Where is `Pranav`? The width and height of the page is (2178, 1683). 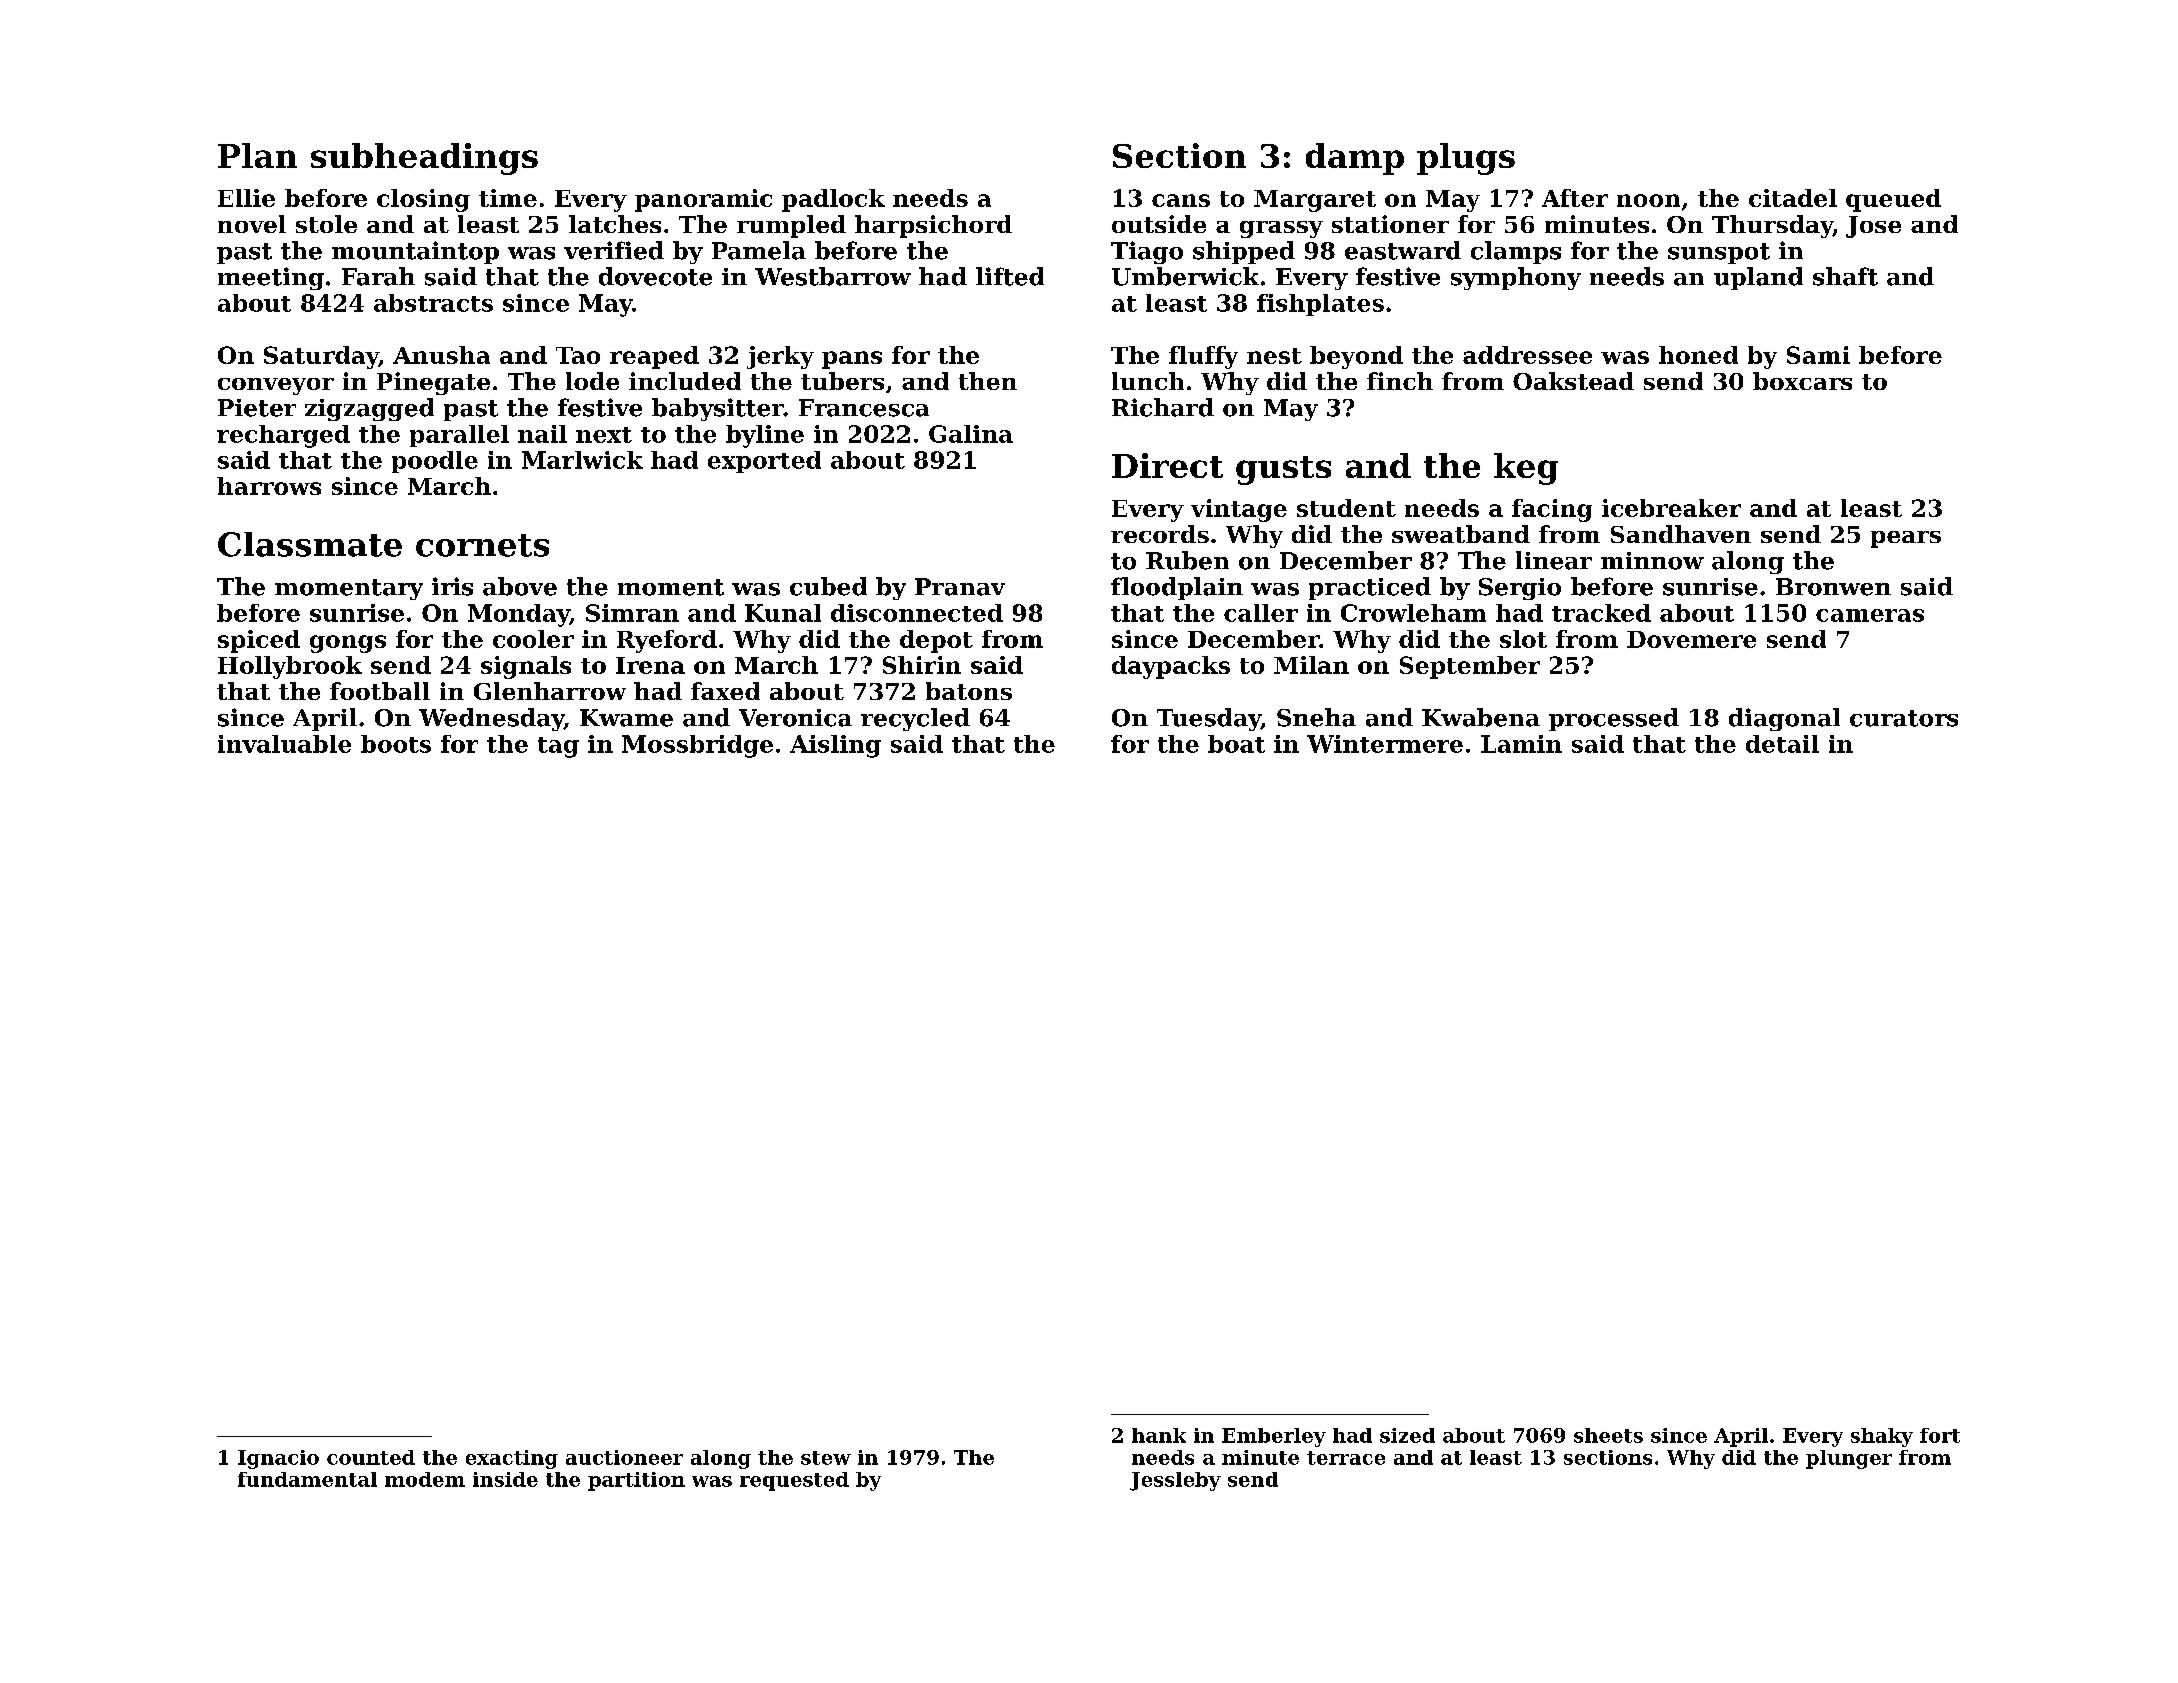 Pranav is located at coordinates (960, 587).
